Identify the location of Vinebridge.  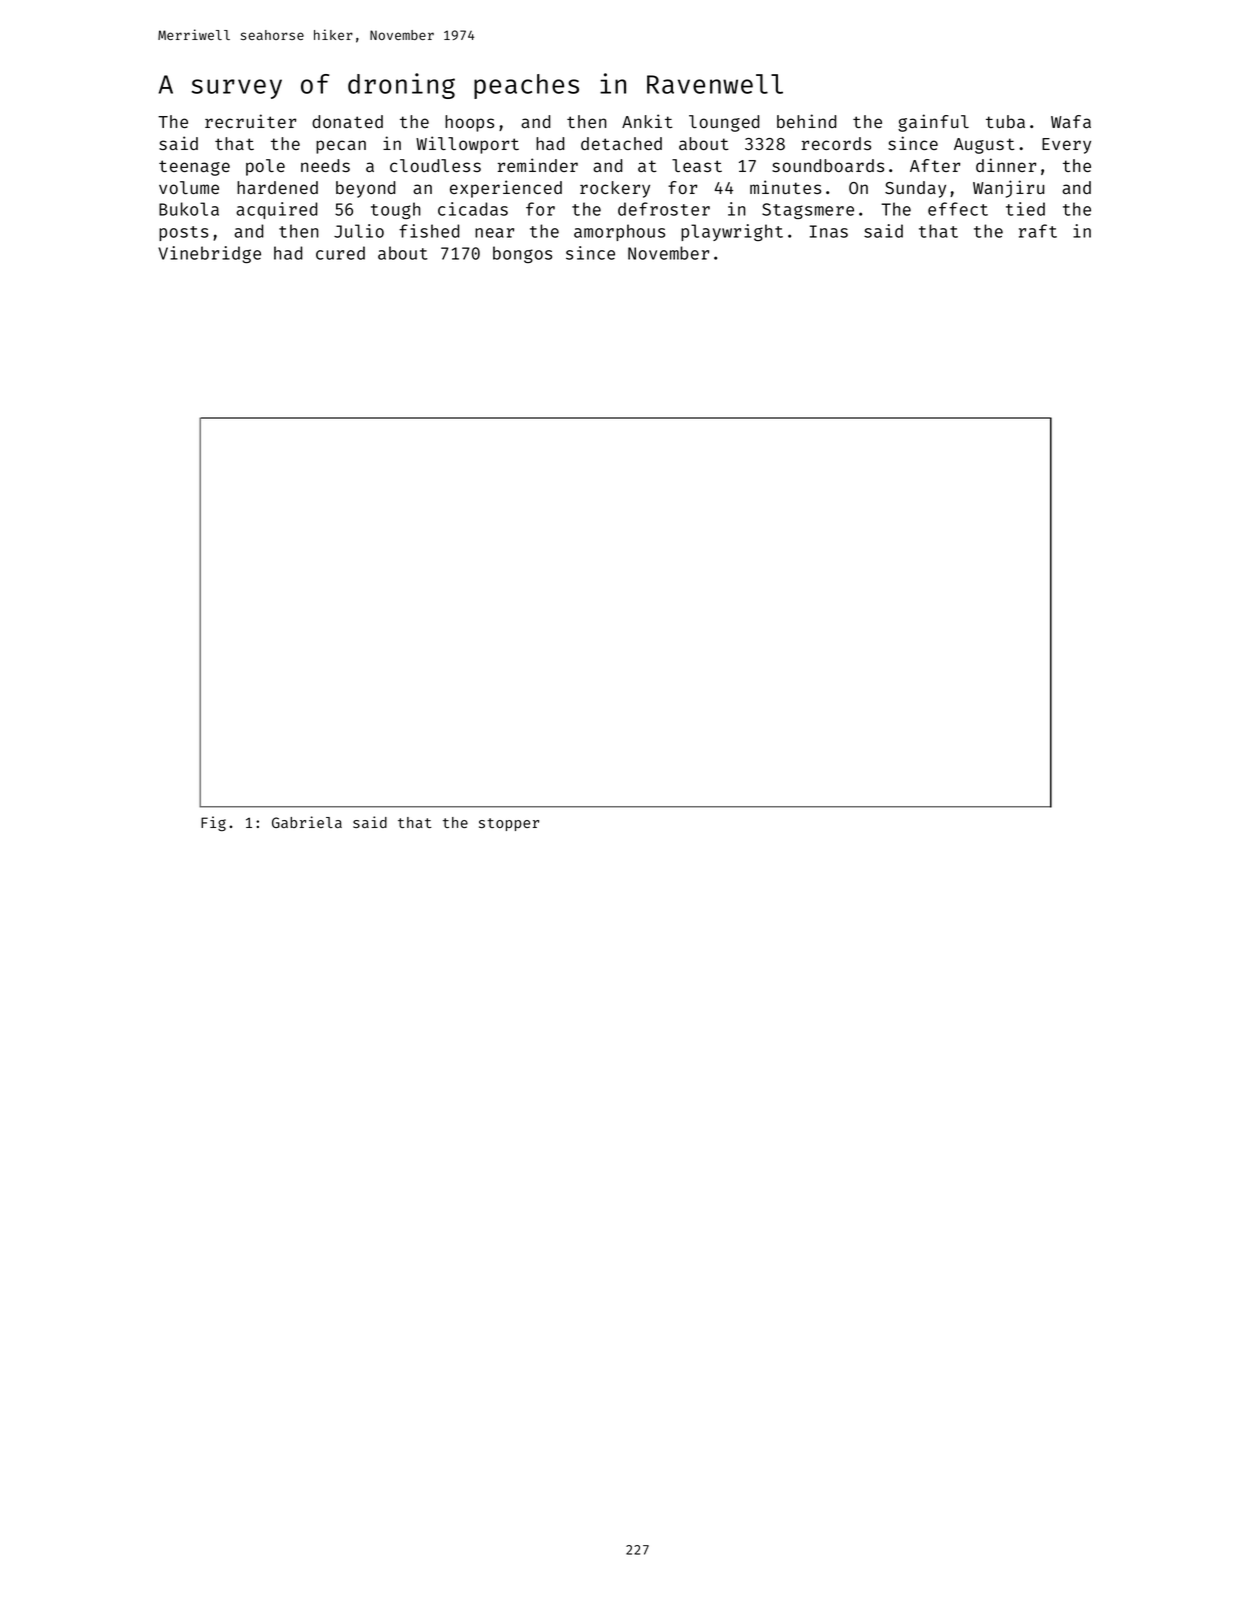
(209, 254).
